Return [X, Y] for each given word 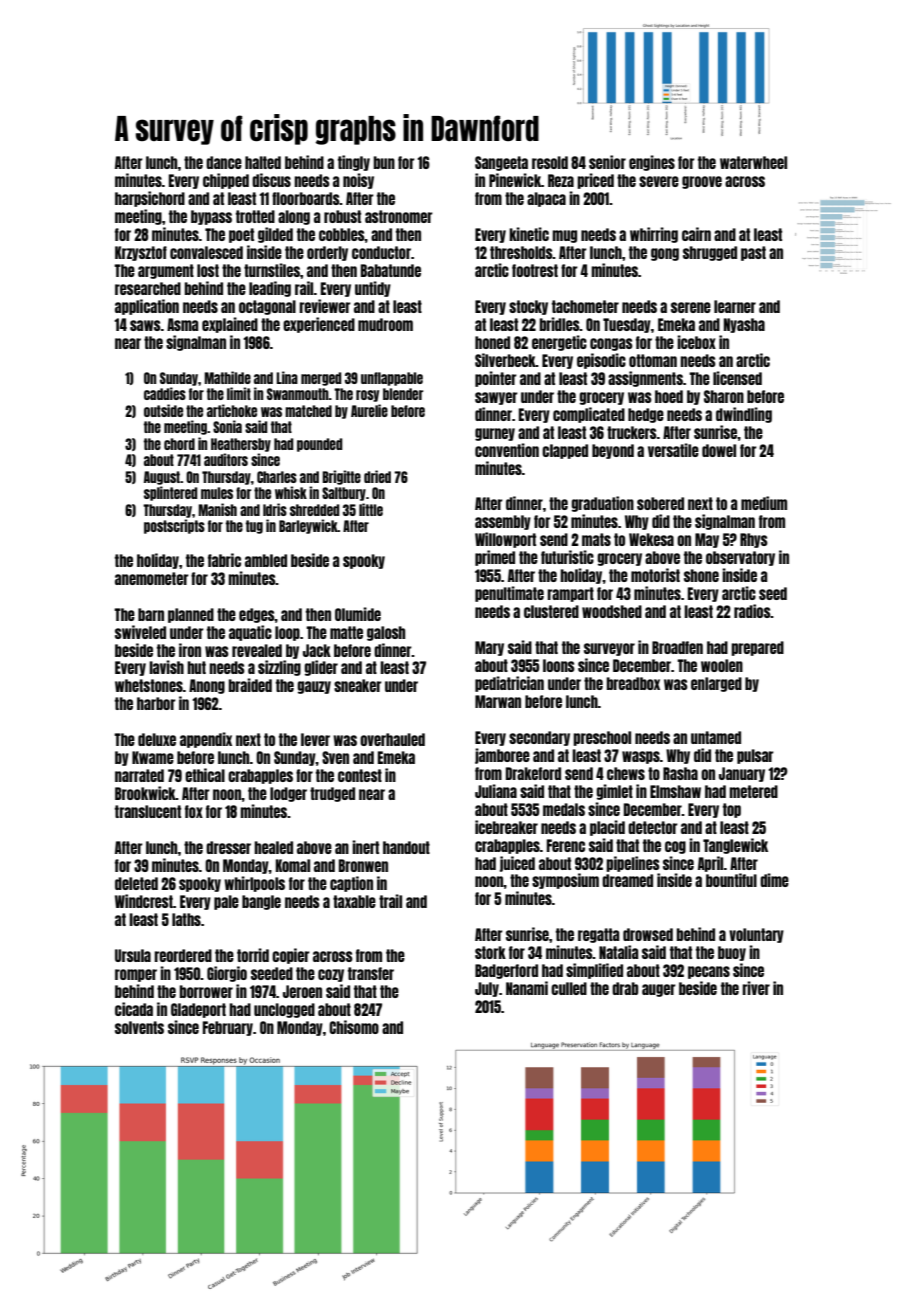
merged [321, 379]
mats [596, 539]
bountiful [731, 880]
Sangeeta [501, 163]
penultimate [509, 594]
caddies [165, 393]
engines [652, 163]
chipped [226, 181]
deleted [136, 883]
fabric [224, 560]
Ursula [133, 955]
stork [490, 952]
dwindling [744, 415]
